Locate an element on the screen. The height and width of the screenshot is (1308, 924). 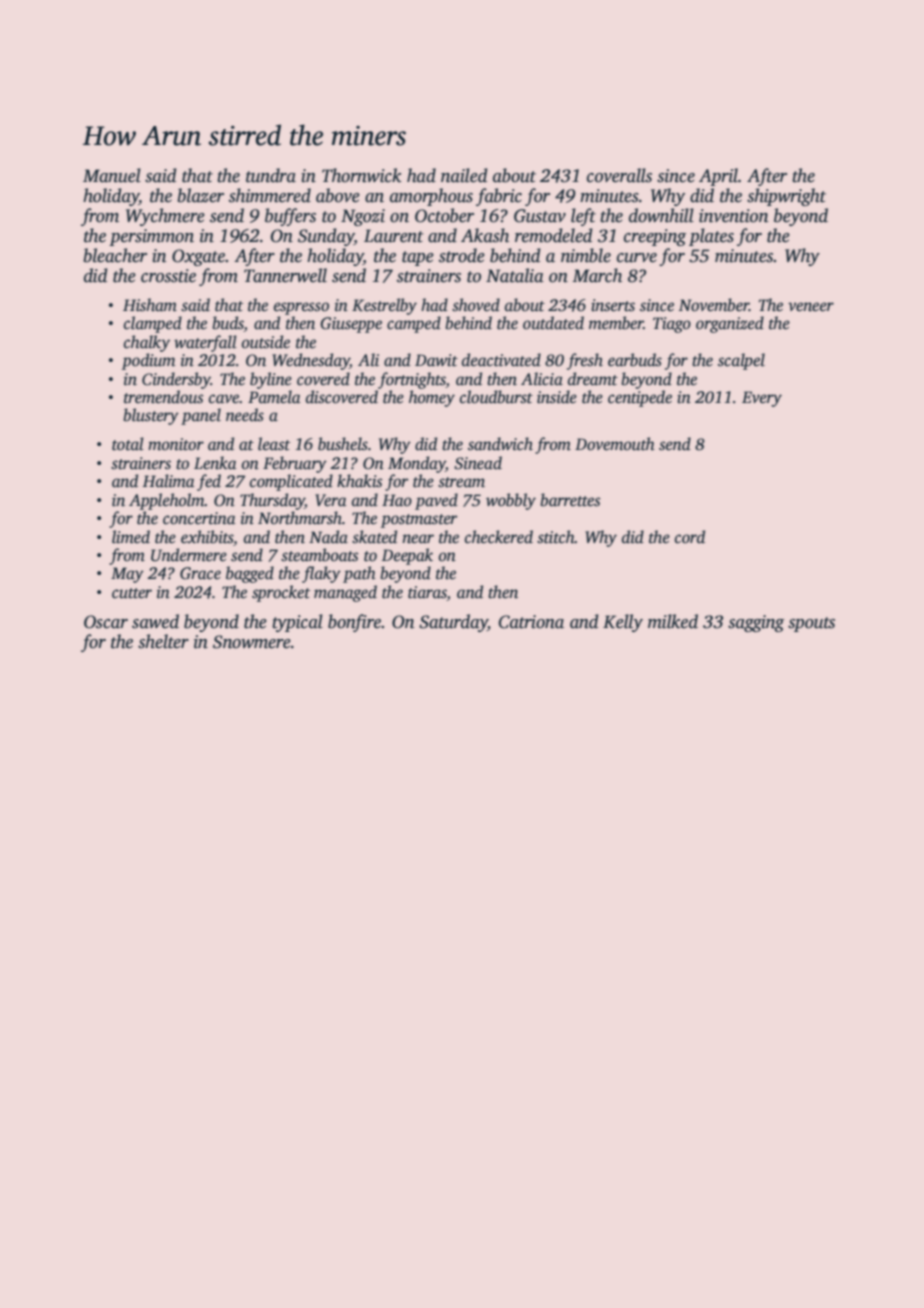
shimmered is located at coordinates (270, 195).
